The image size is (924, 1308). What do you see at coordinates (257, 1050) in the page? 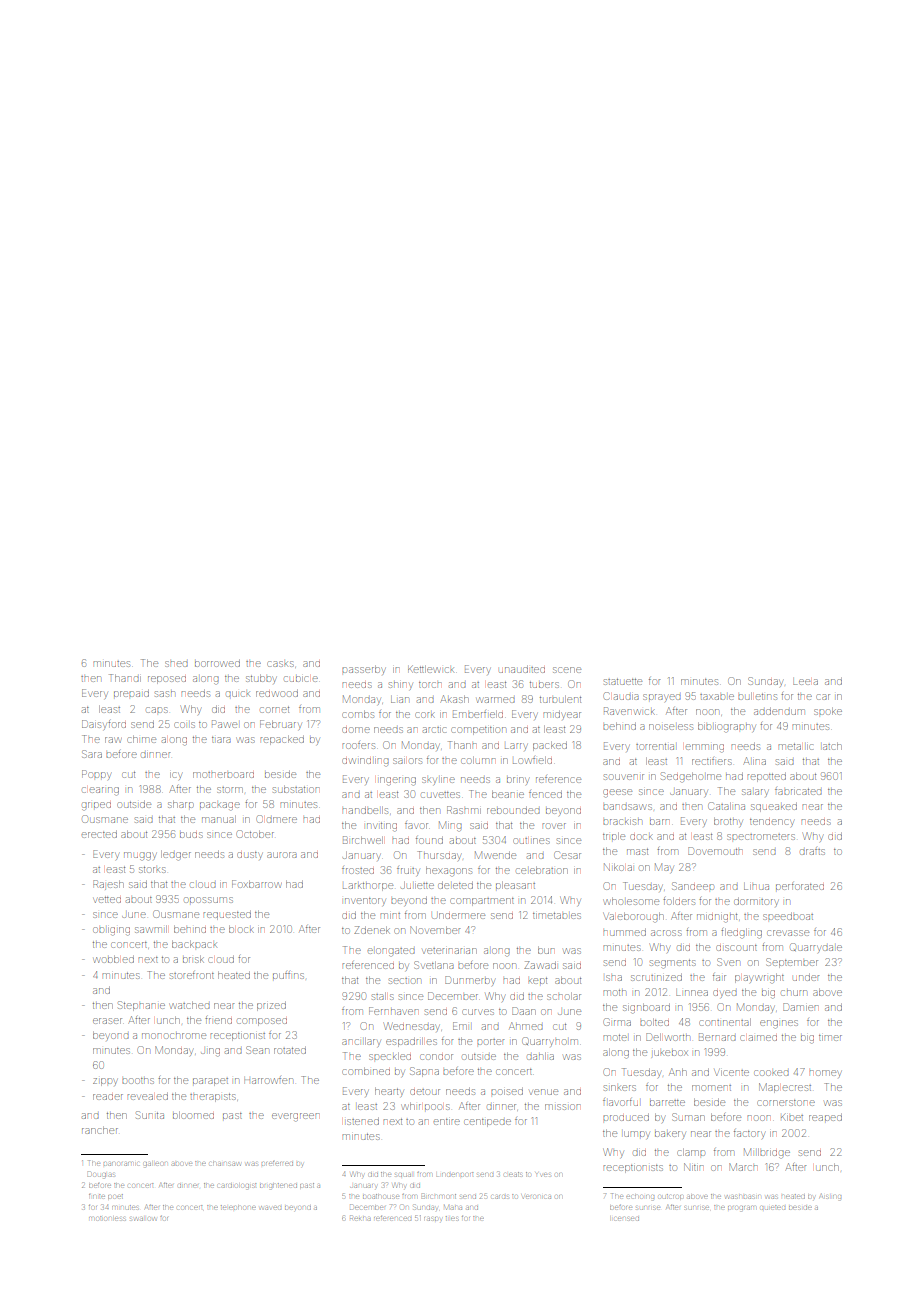
I see `Sean` at bounding box center [257, 1050].
